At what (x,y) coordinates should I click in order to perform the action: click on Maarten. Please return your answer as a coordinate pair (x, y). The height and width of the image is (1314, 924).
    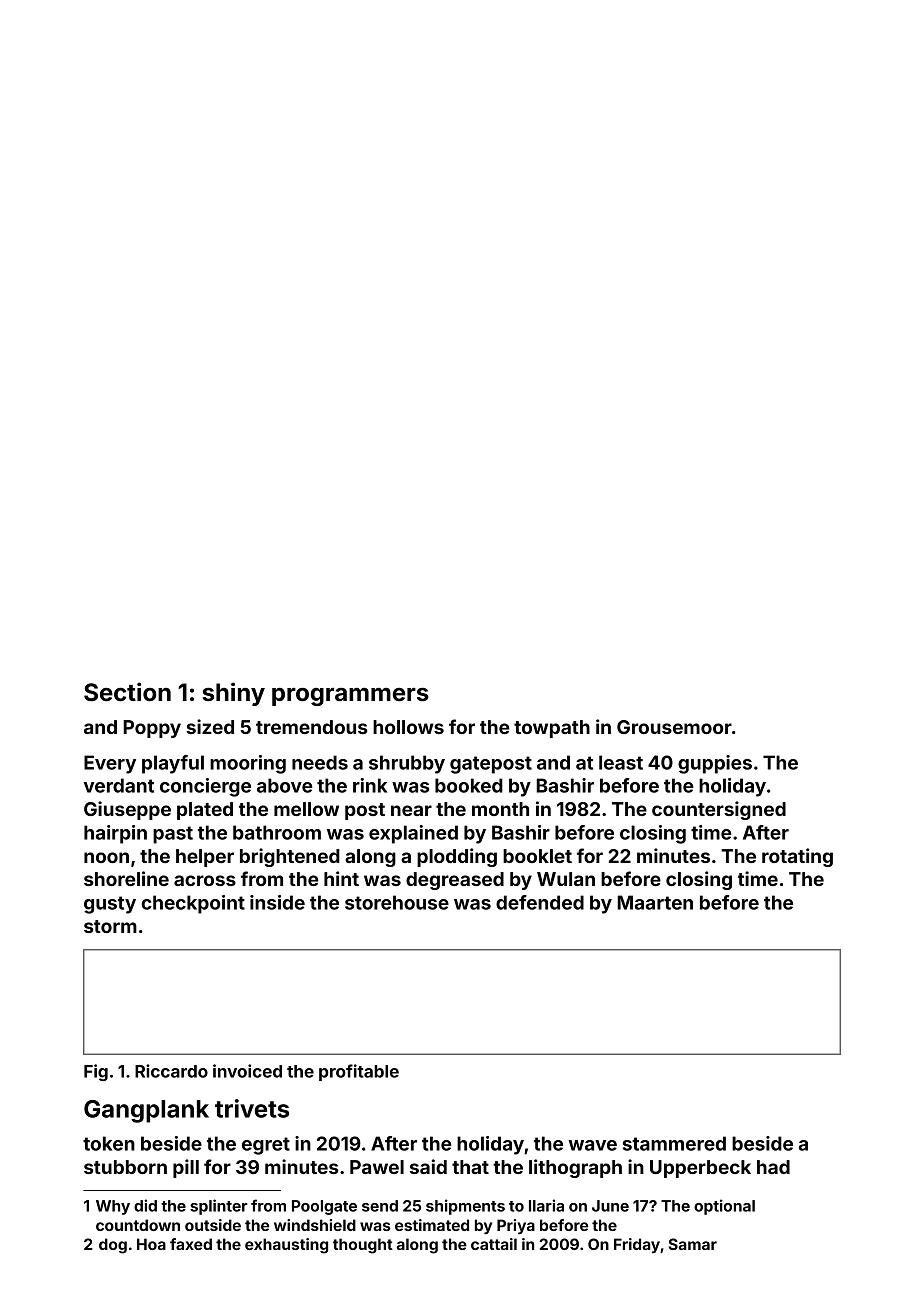
    Looking at the image, I should click on (655, 902).
